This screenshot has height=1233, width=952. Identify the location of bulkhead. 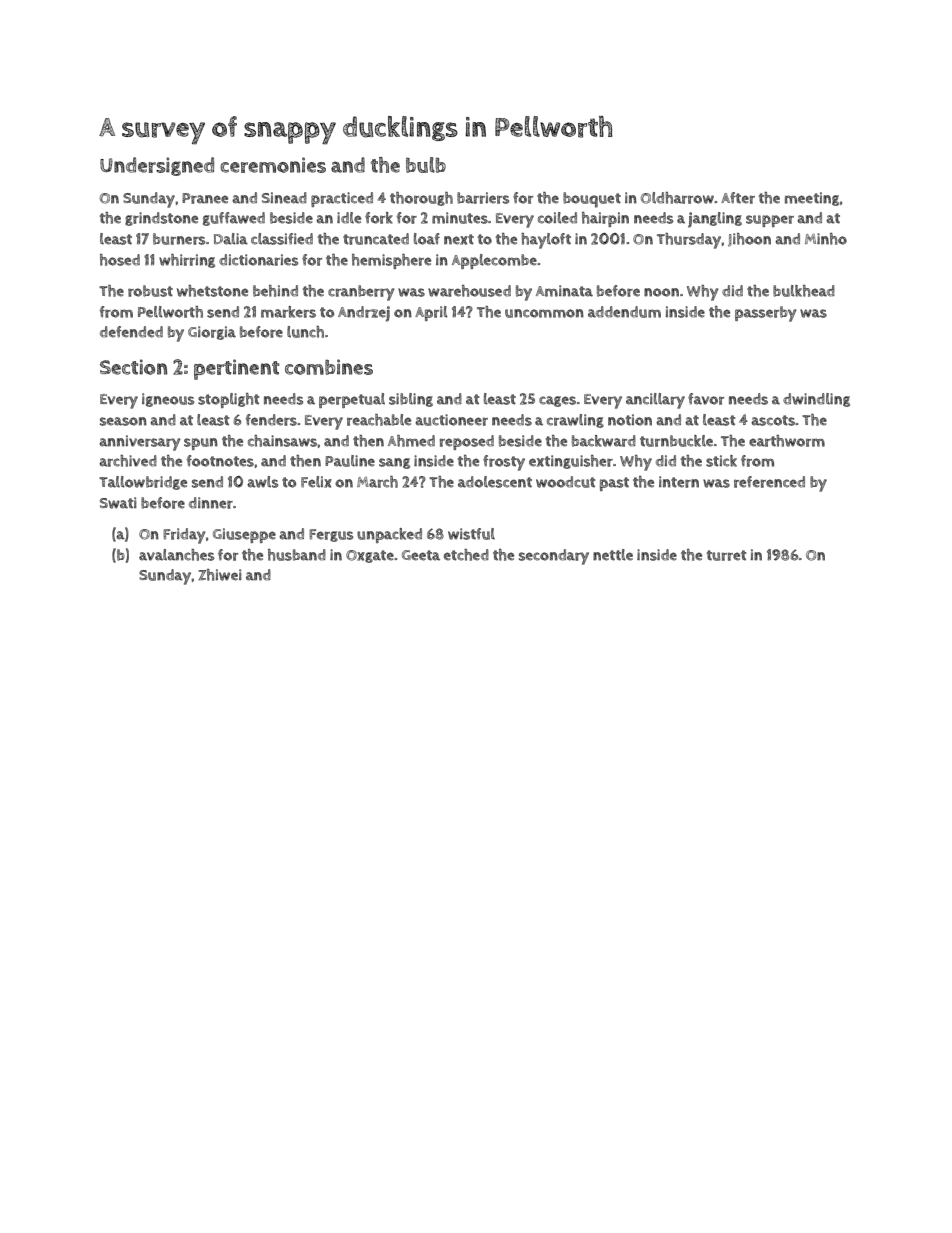
(804, 291).
